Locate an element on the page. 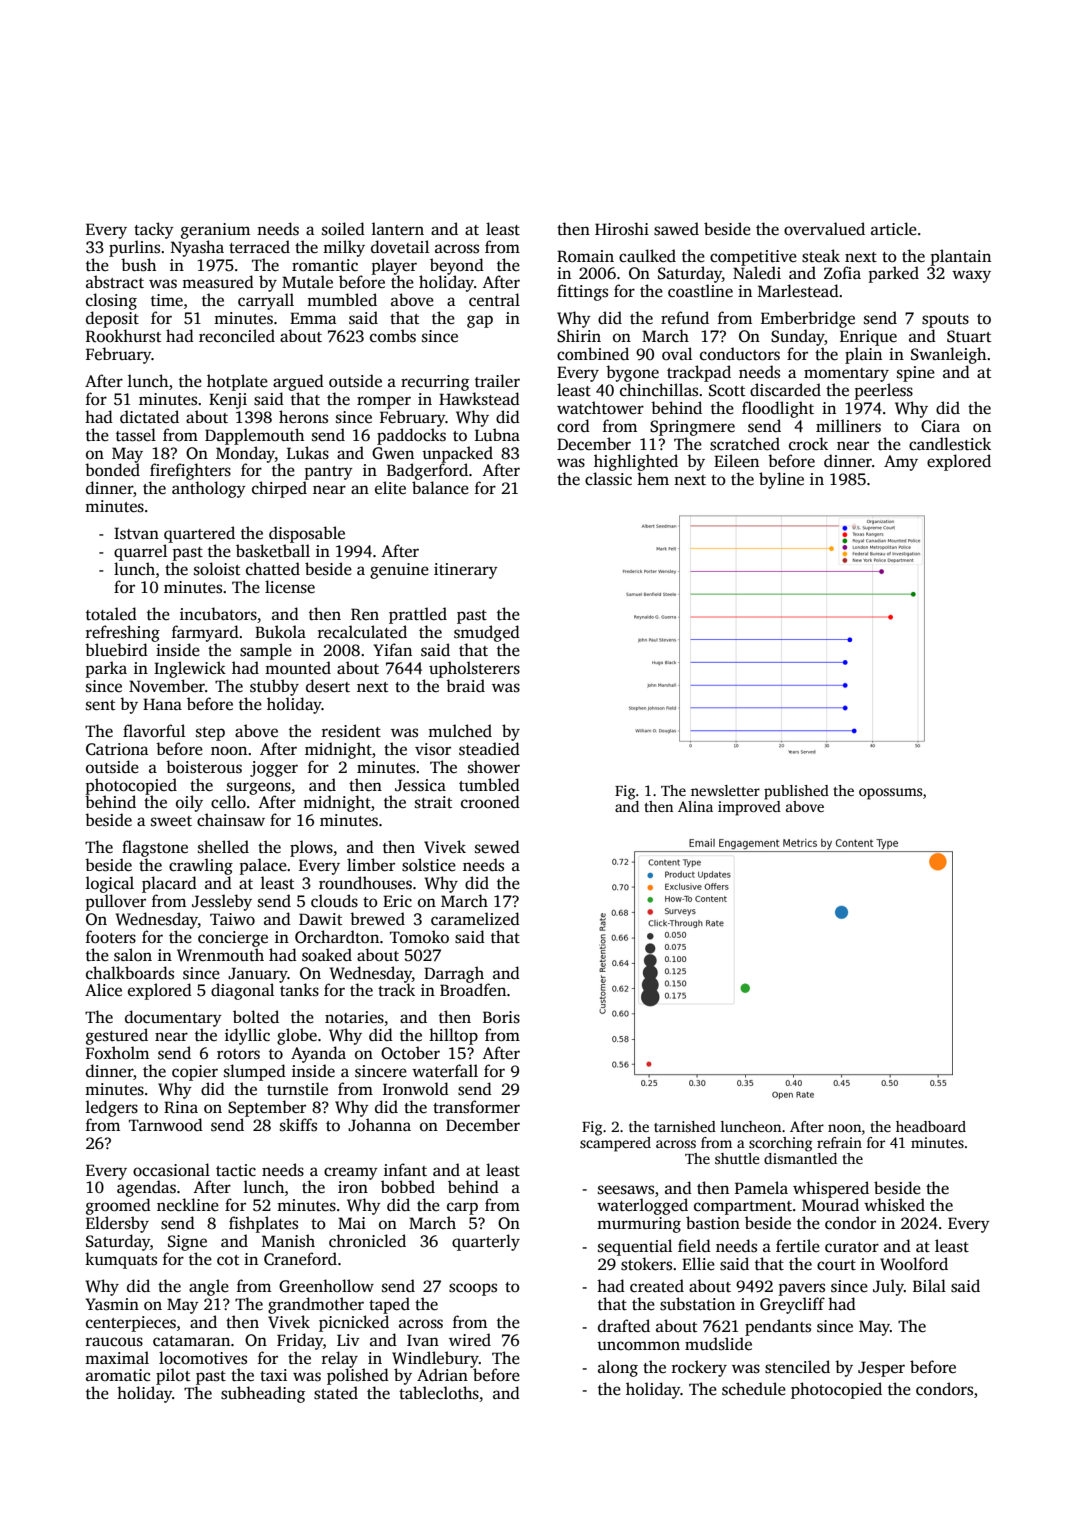  published is located at coordinates (796, 792).
